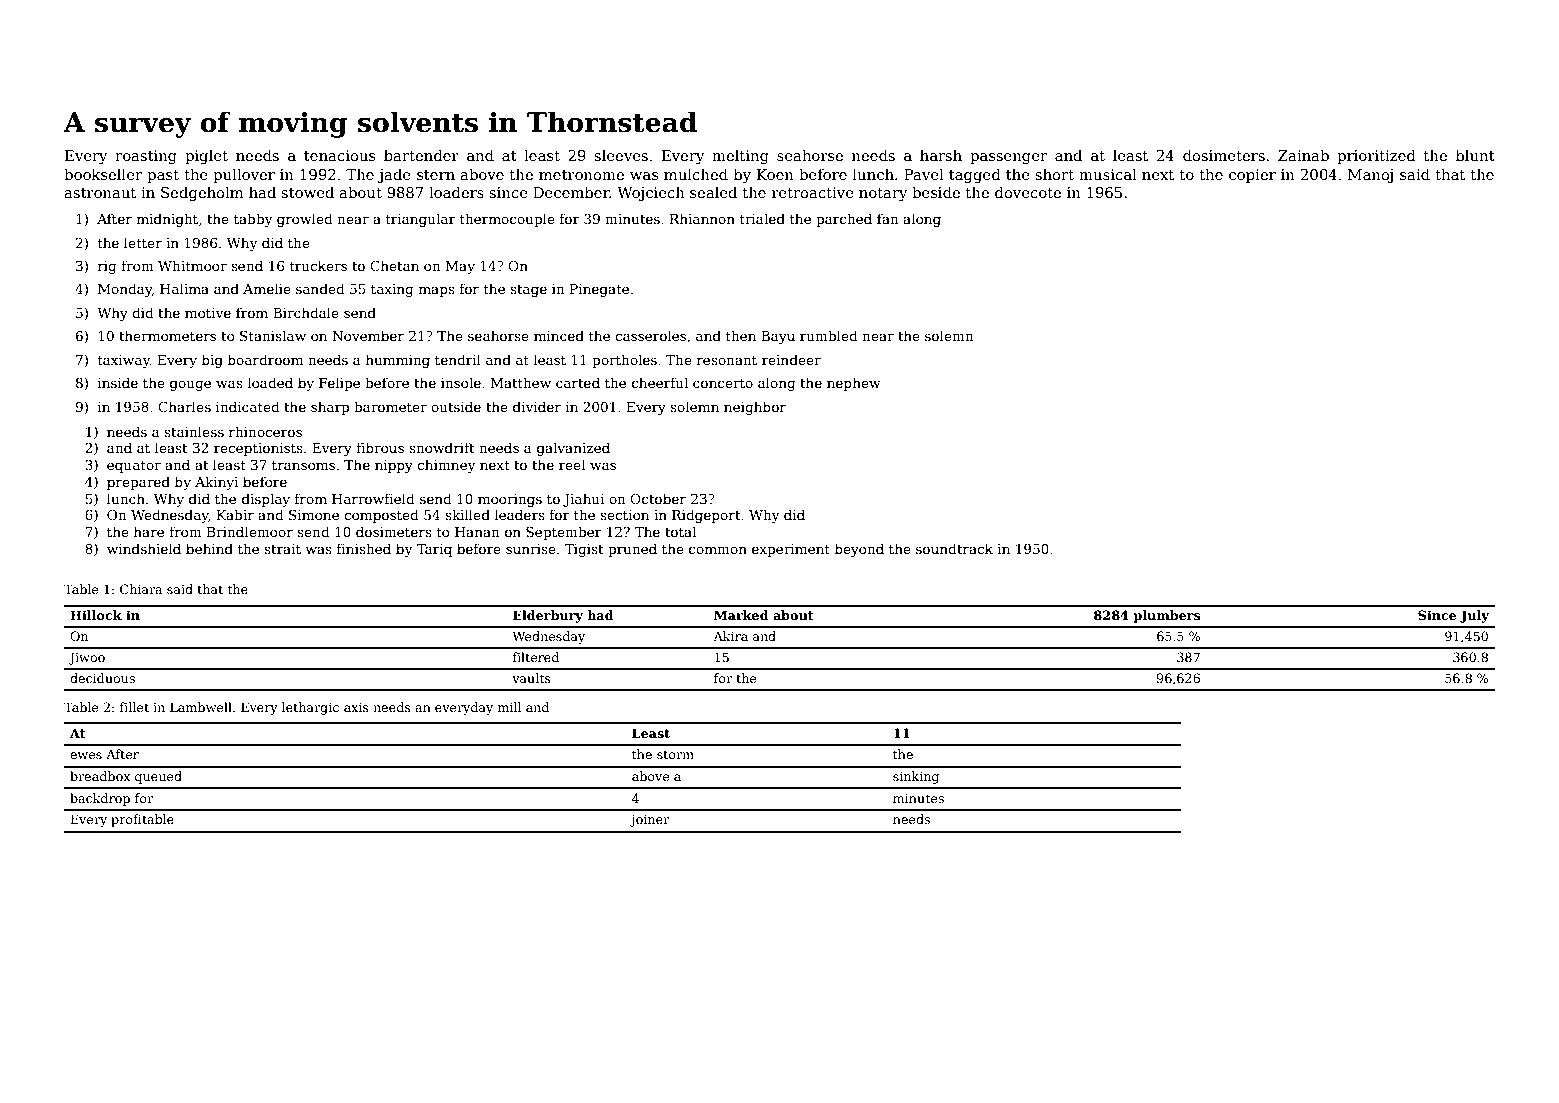  Describe the element at coordinates (941, 155) in the screenshot. I see `harsh` at that location.
